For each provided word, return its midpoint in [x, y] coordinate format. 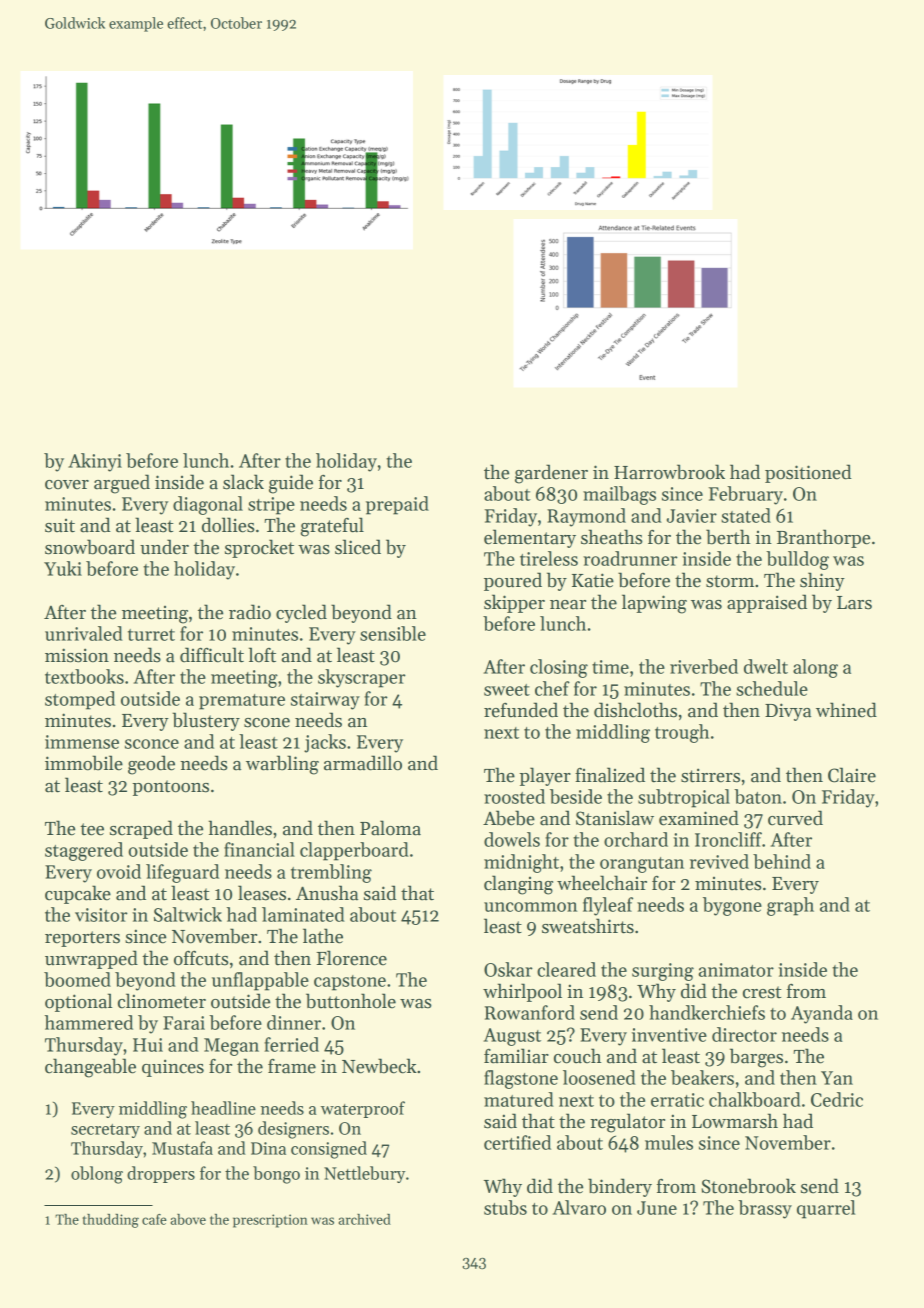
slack [243, 482]
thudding [111, 1221]
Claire [852, 775]
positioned [808, 473]
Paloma [390, 828]
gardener [551, 474]
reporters [82, 939]
